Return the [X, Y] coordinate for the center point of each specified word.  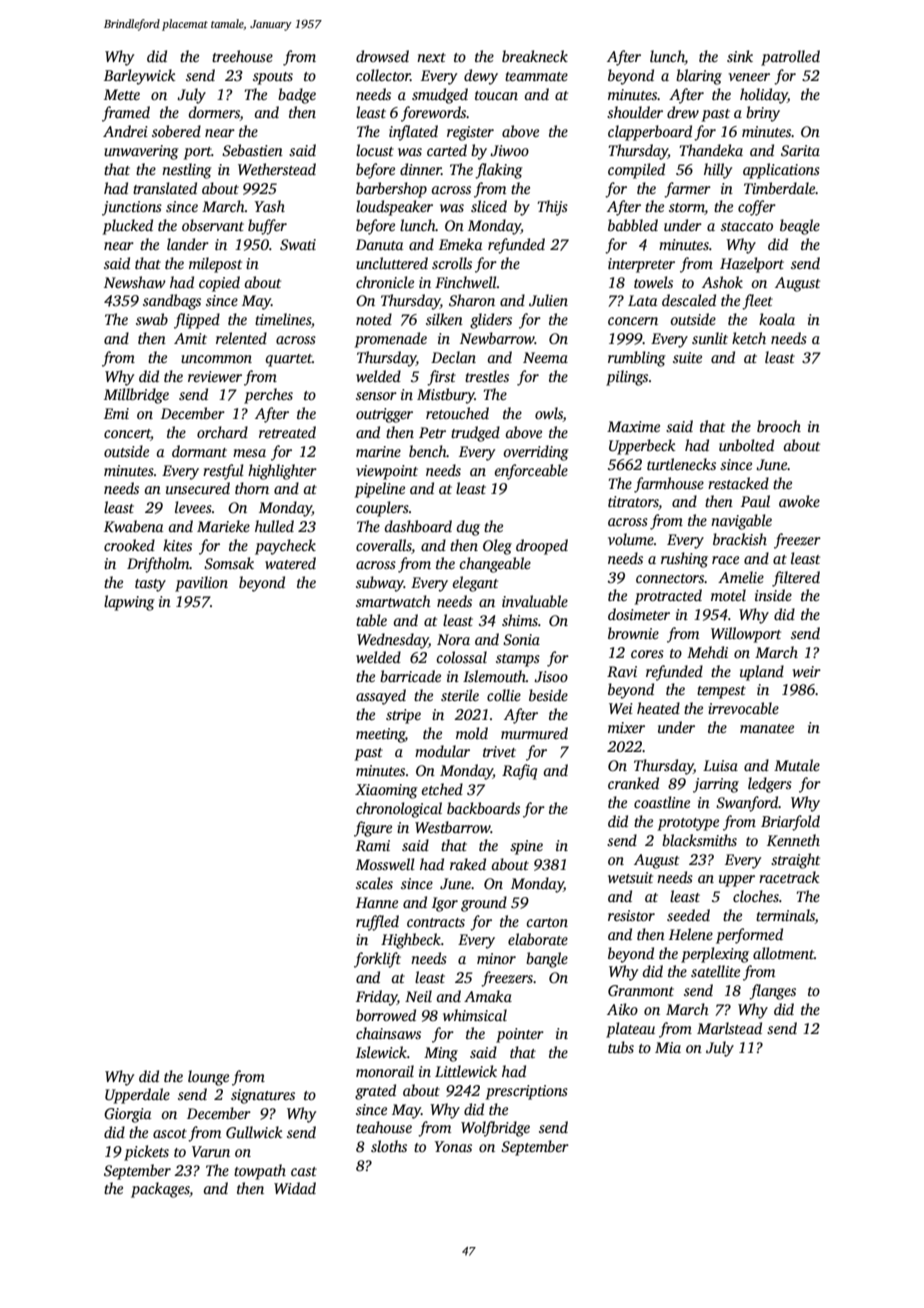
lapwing [129, 603]
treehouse [242, 56]
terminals [785, 916]
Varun [211, 1151]
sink [740, 56]
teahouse [384, 1127]
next [431, 57]
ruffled [377, 923]
